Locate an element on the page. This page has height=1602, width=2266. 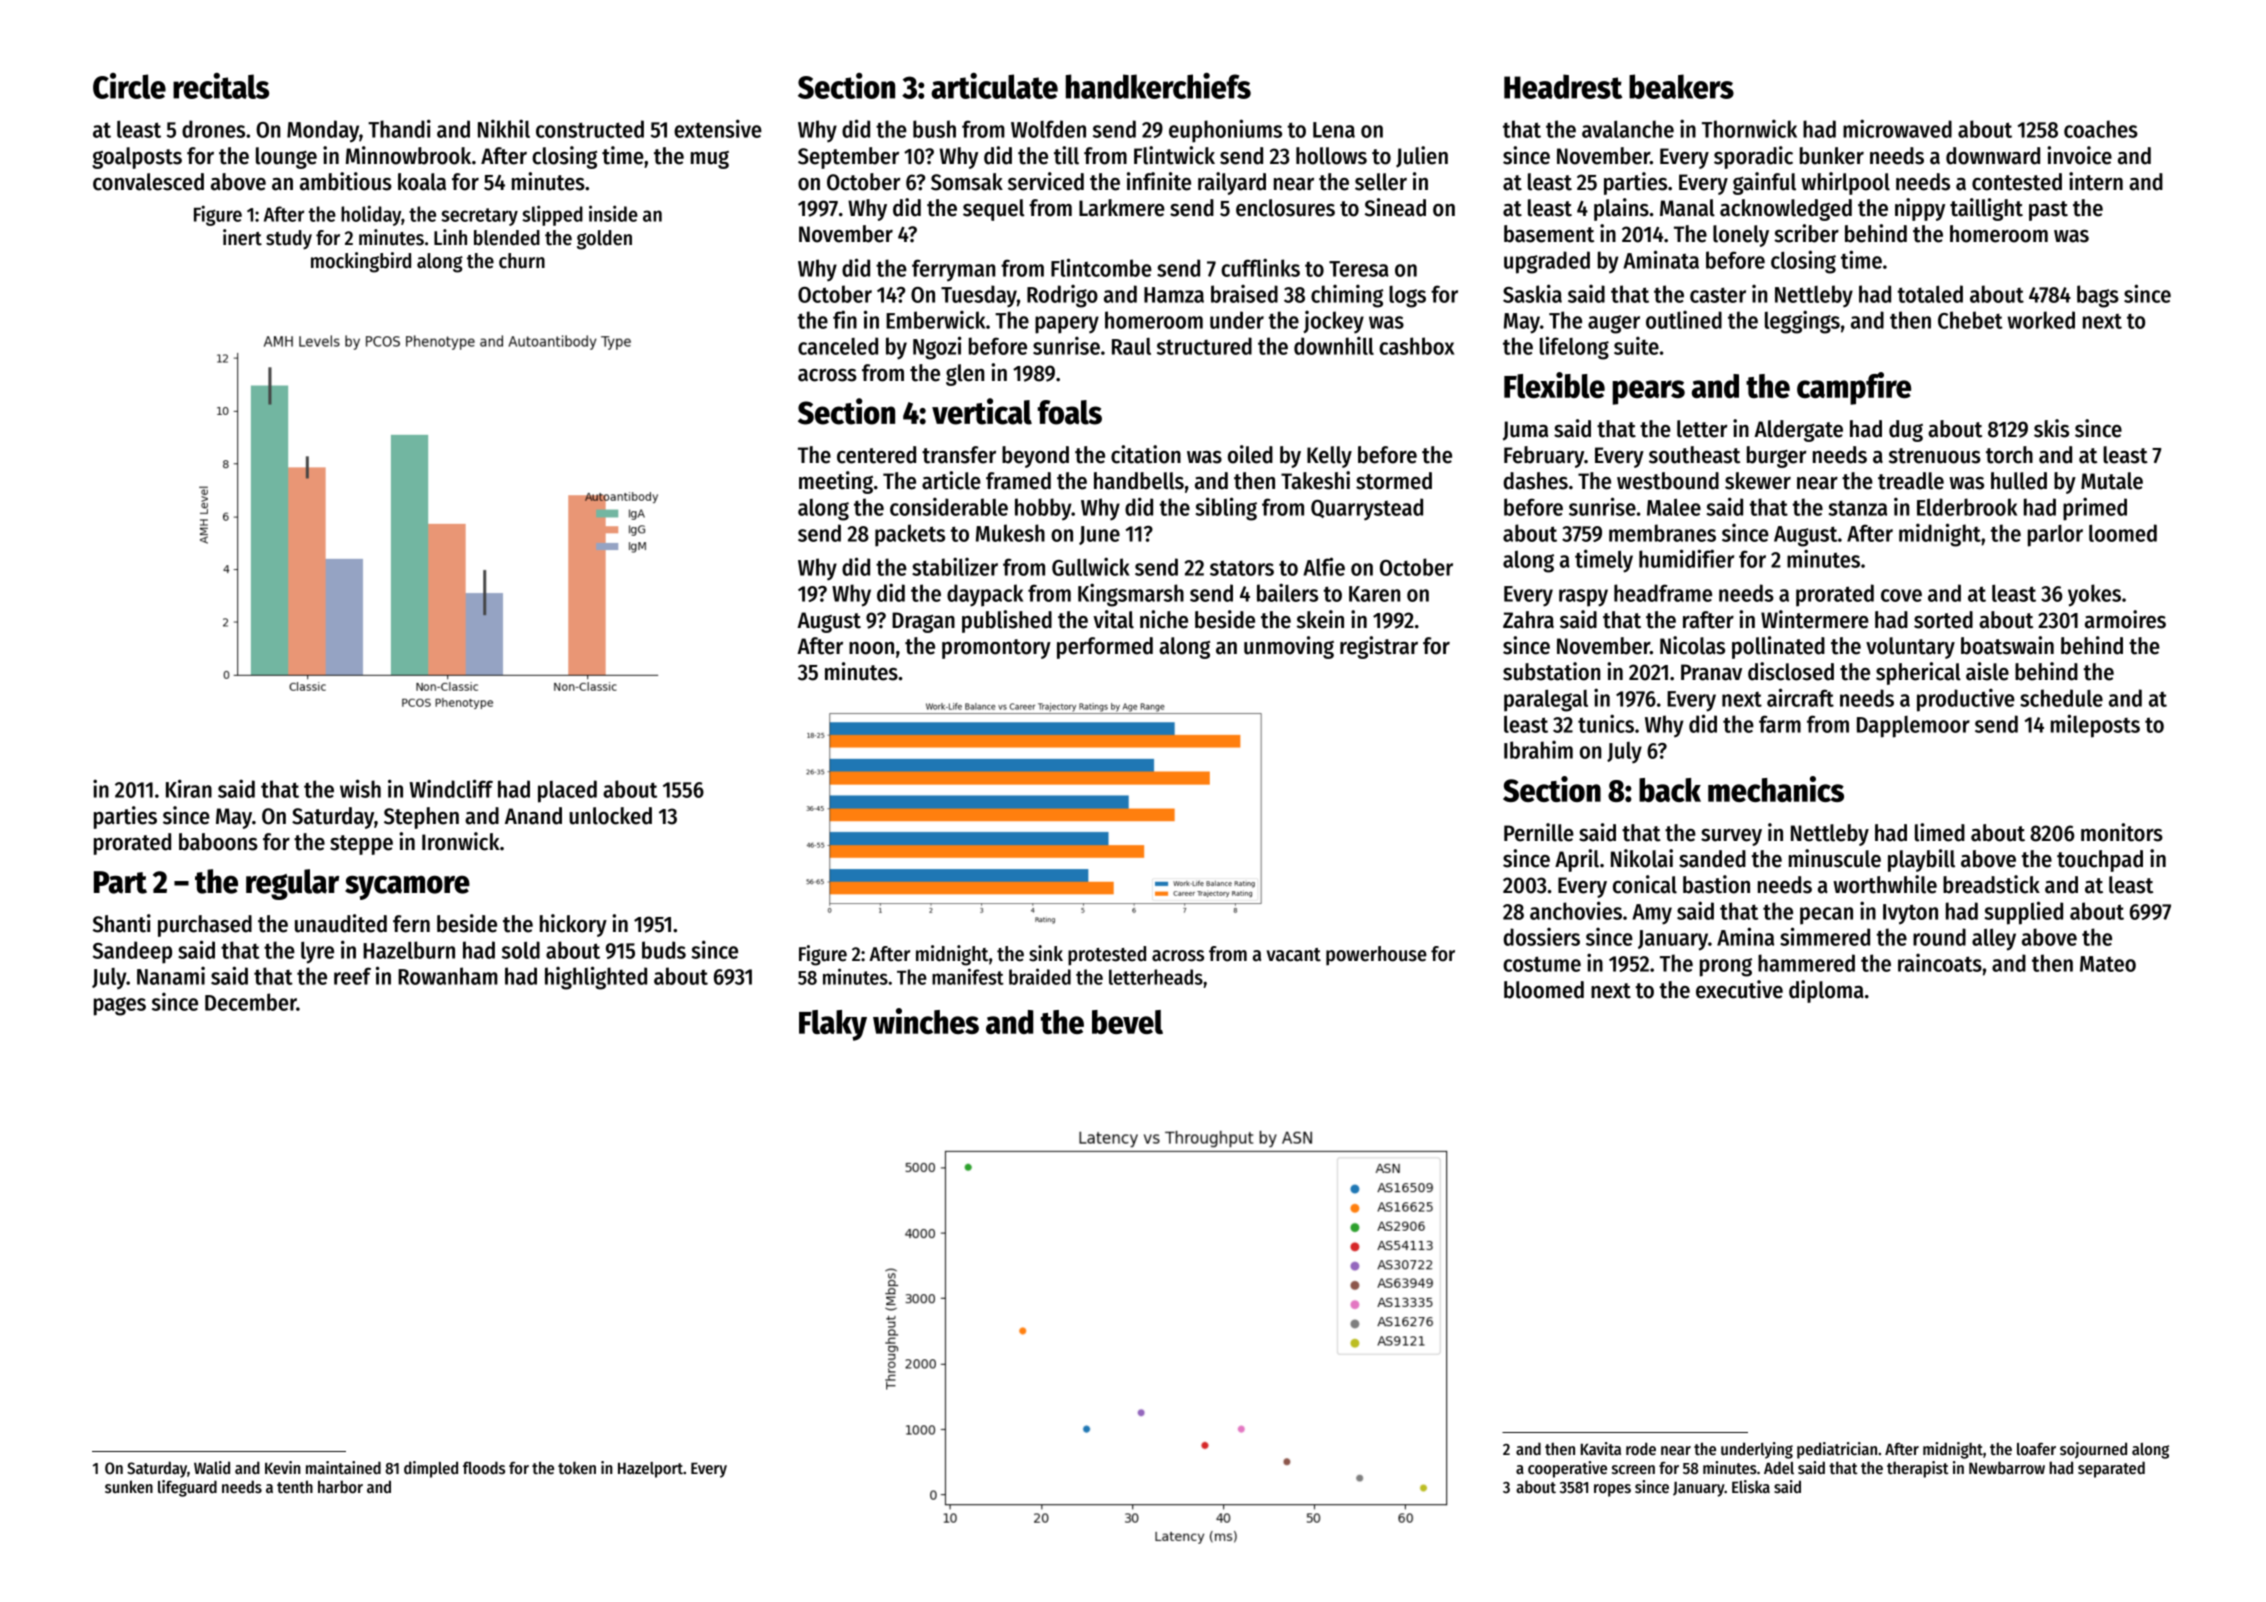
strenuous is located at coordinates (1935, 456).
